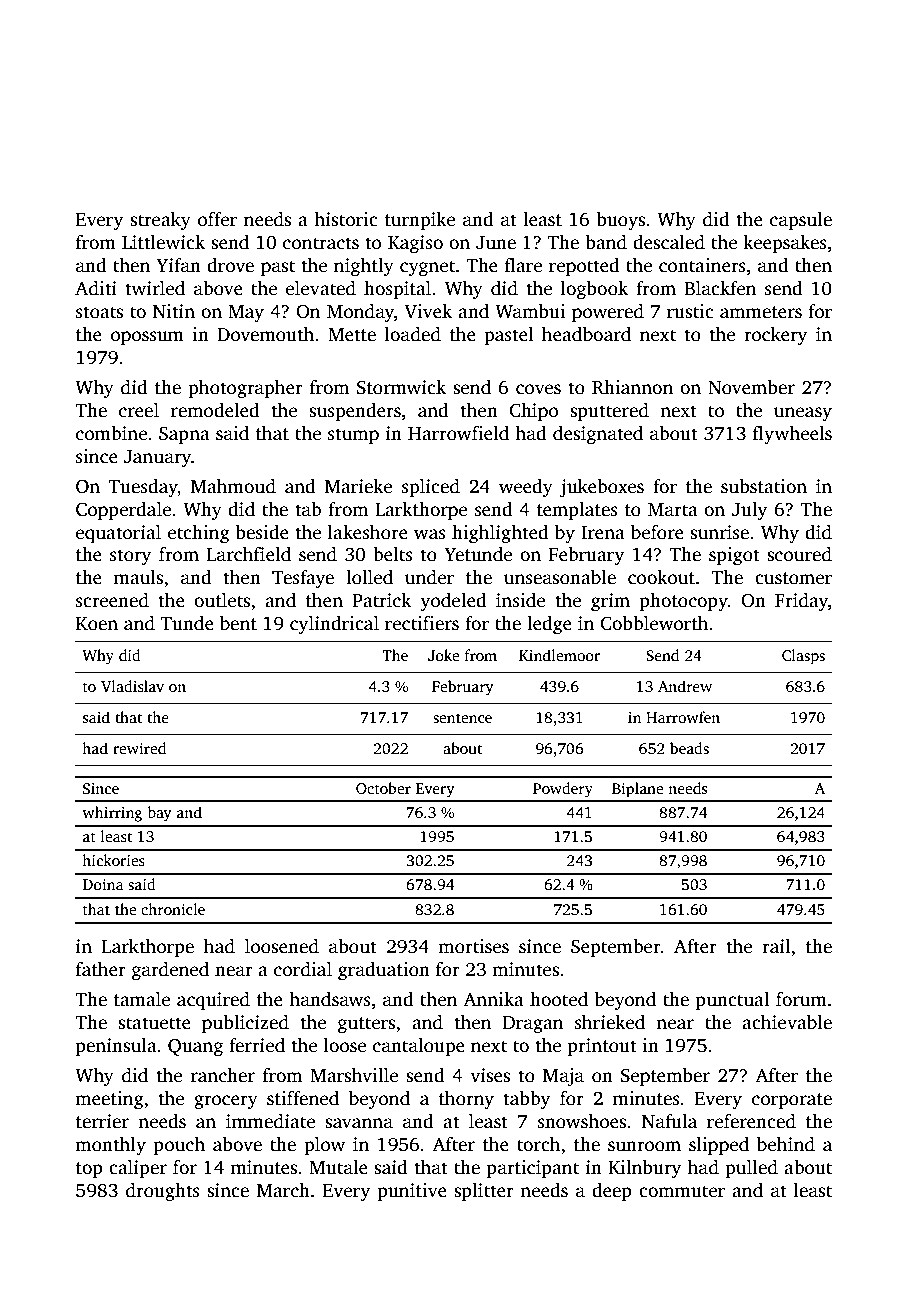  Describe the element at coordinates (466, 1100) in the screenshot. I see `thorny` at that location.
